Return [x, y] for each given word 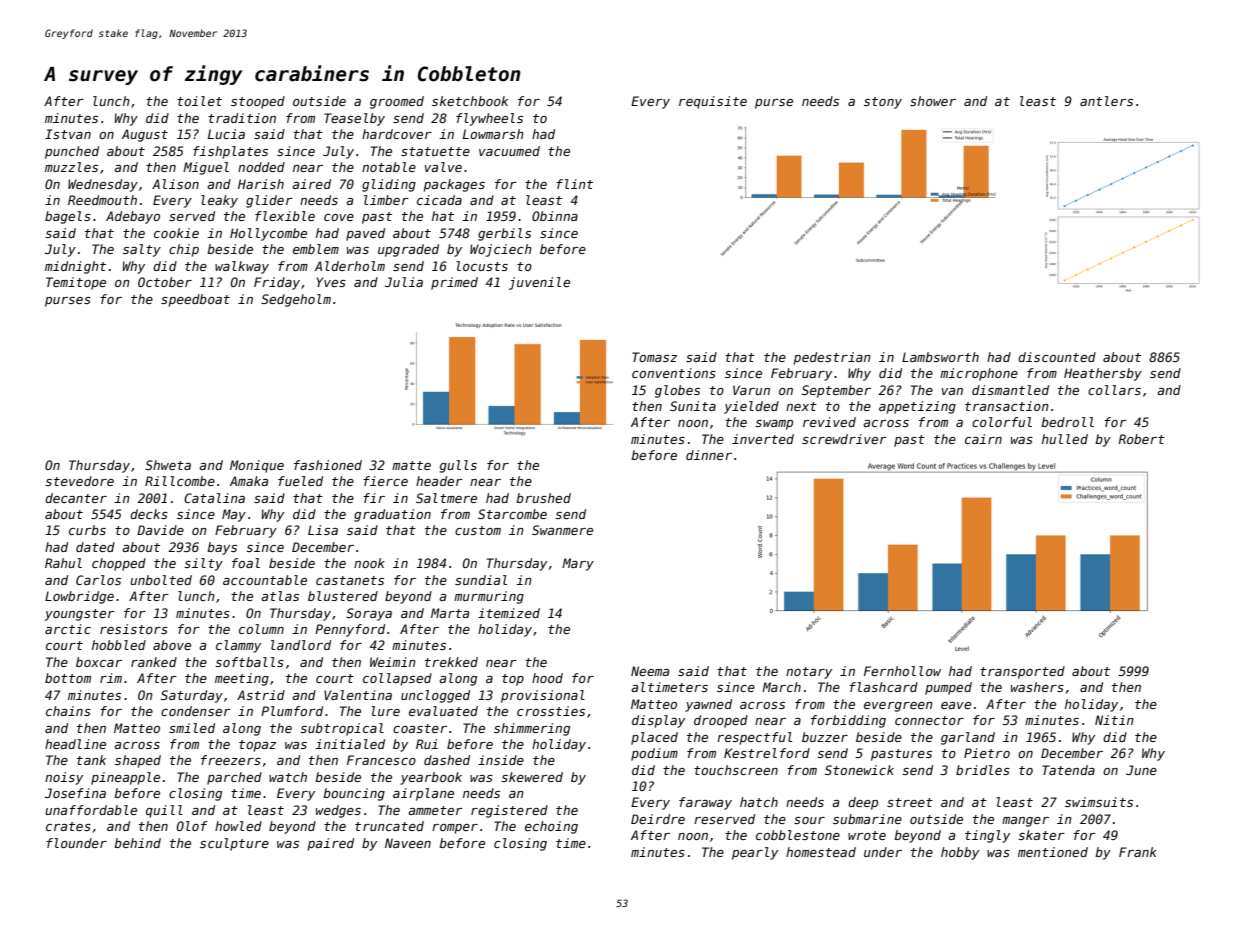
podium [654, 754]
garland [968, 738]
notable [389, 167]
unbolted [161, 580]
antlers [1106, 101]
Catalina [214, 498]
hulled [1065, 439]
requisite [713, 102]
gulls [458, 466]
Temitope [76, 283]
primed [454, 283]
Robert [1141, 439]
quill [164, 811]
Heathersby [1103, 374]
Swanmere [562, 530]
